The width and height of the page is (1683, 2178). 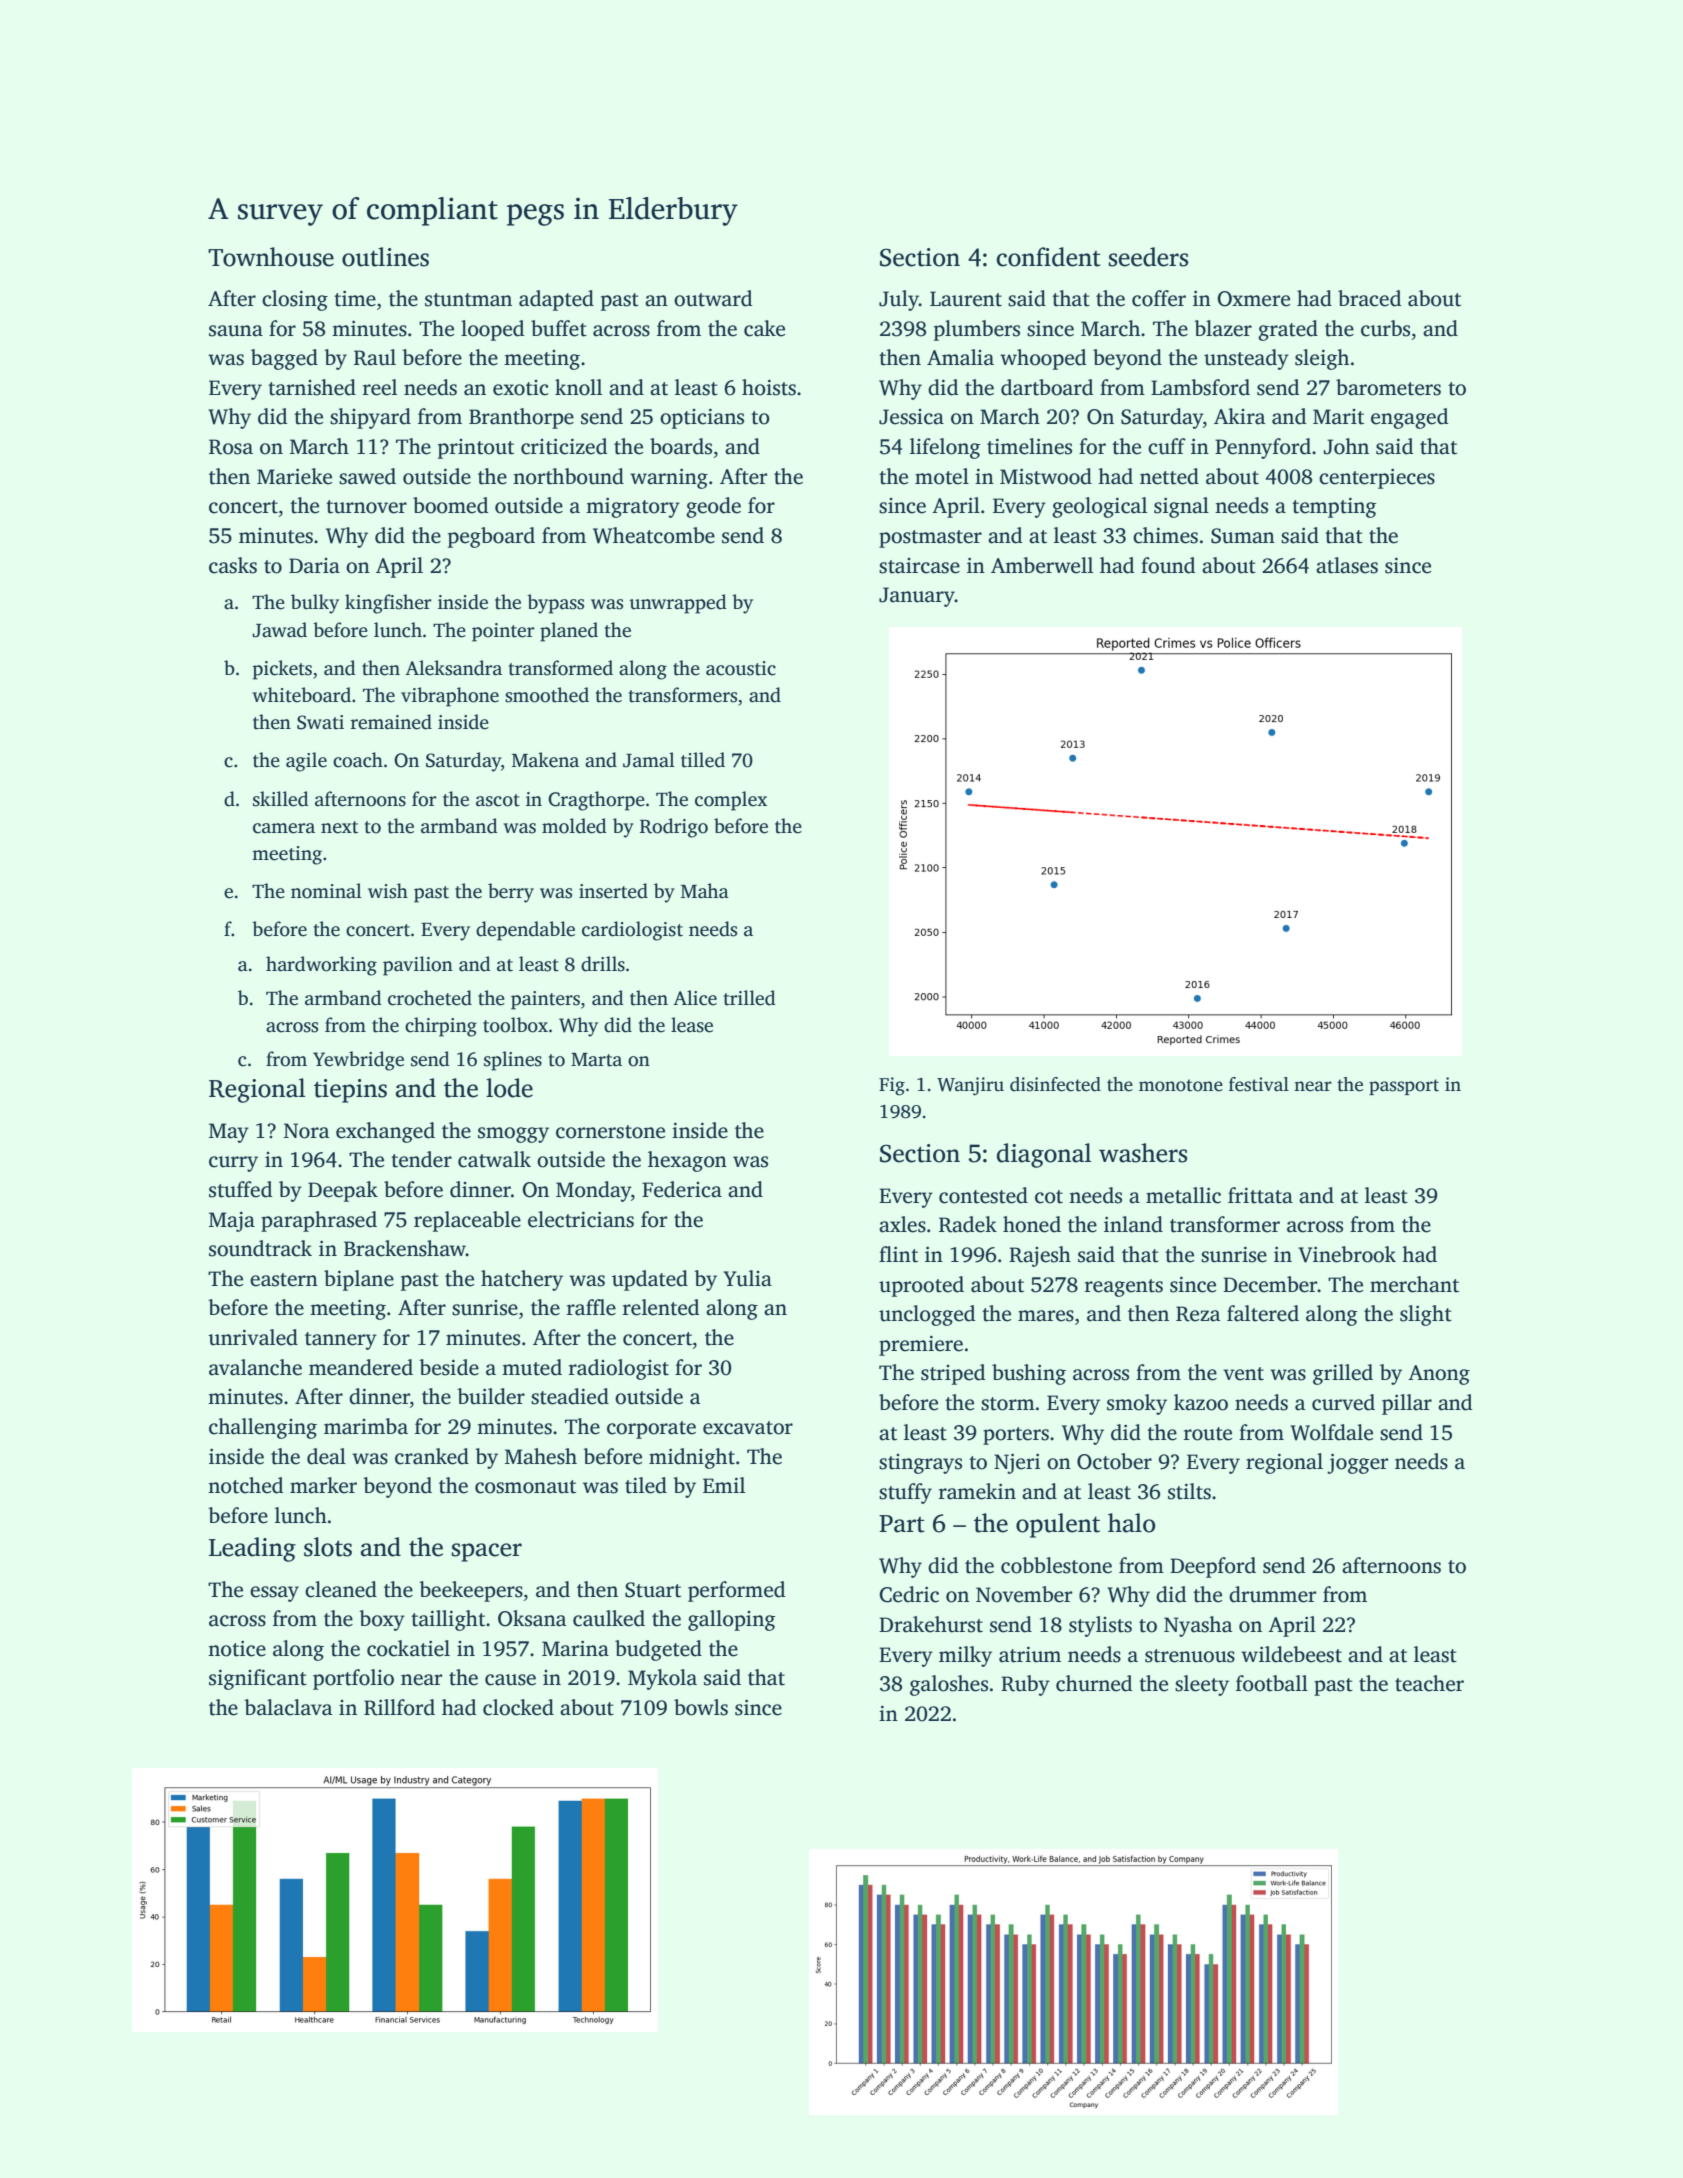 What do you see at coordinates (468, 300) in the page?
I see `stuntman` at bounding box center [468, 300].
